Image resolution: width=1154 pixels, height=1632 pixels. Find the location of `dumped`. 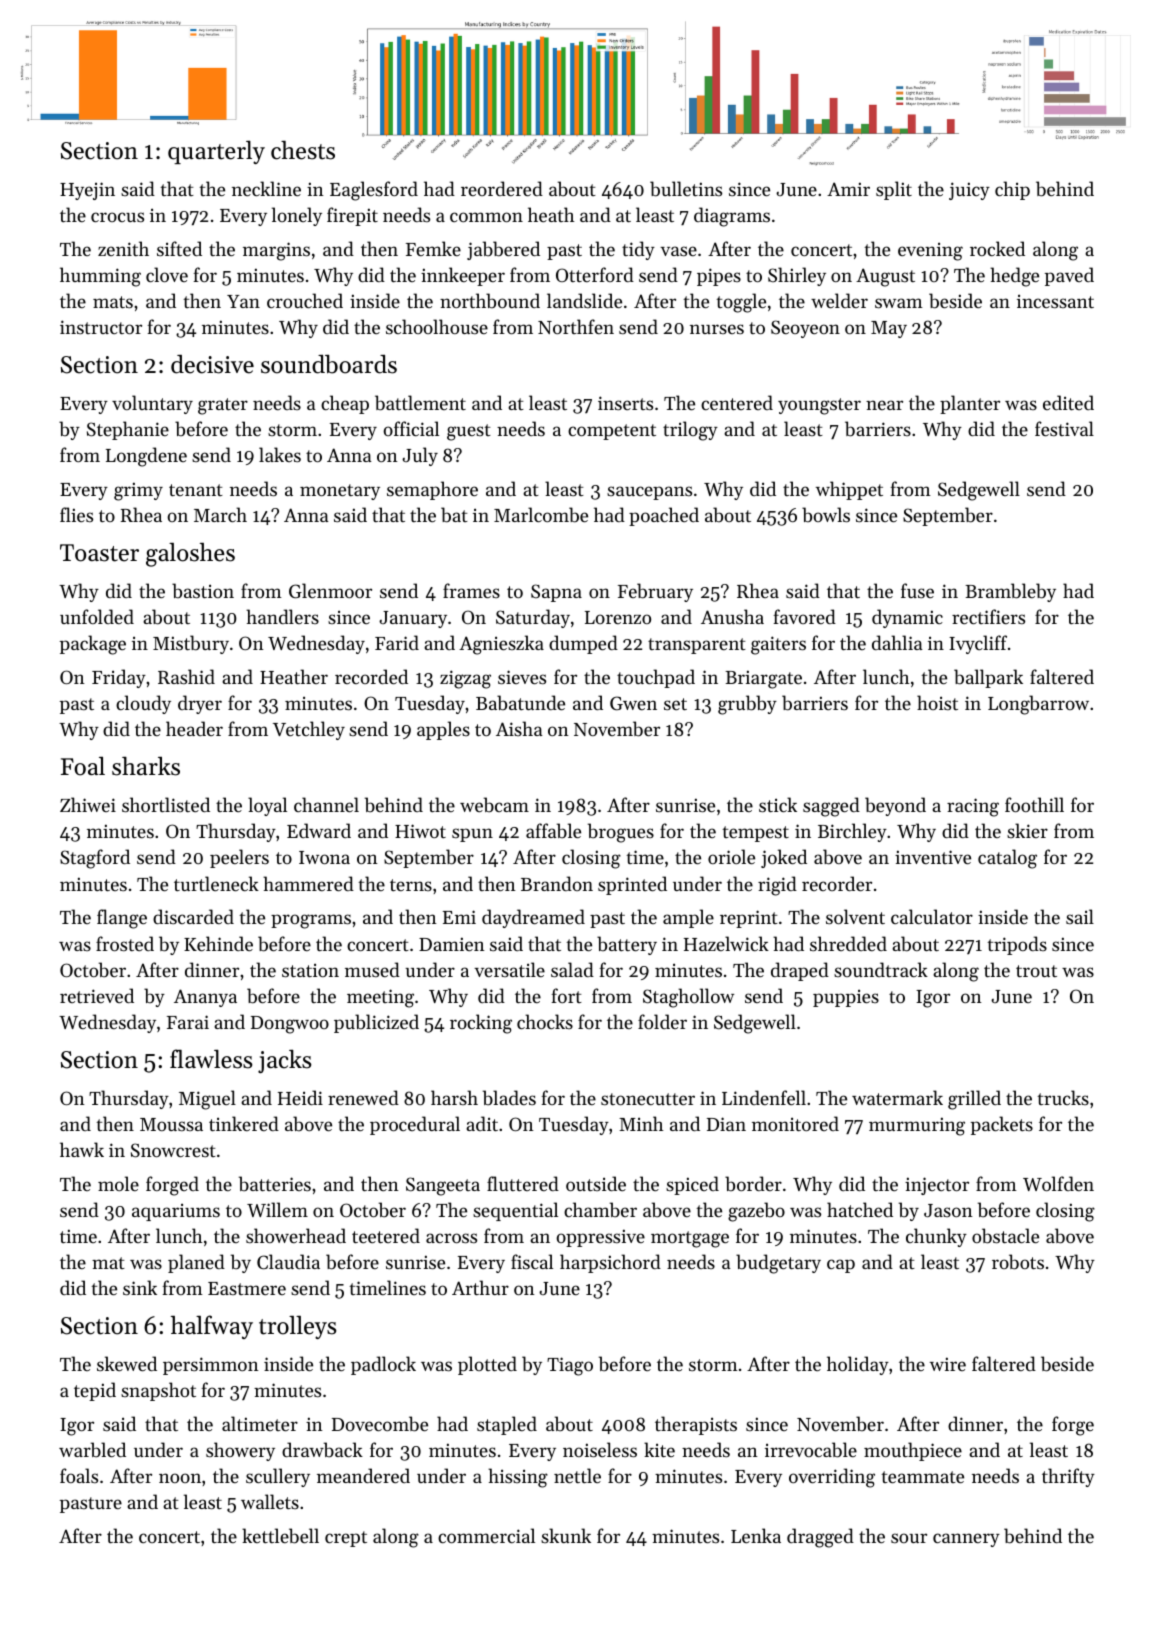

dumped is located at coordinates (583, 644).
